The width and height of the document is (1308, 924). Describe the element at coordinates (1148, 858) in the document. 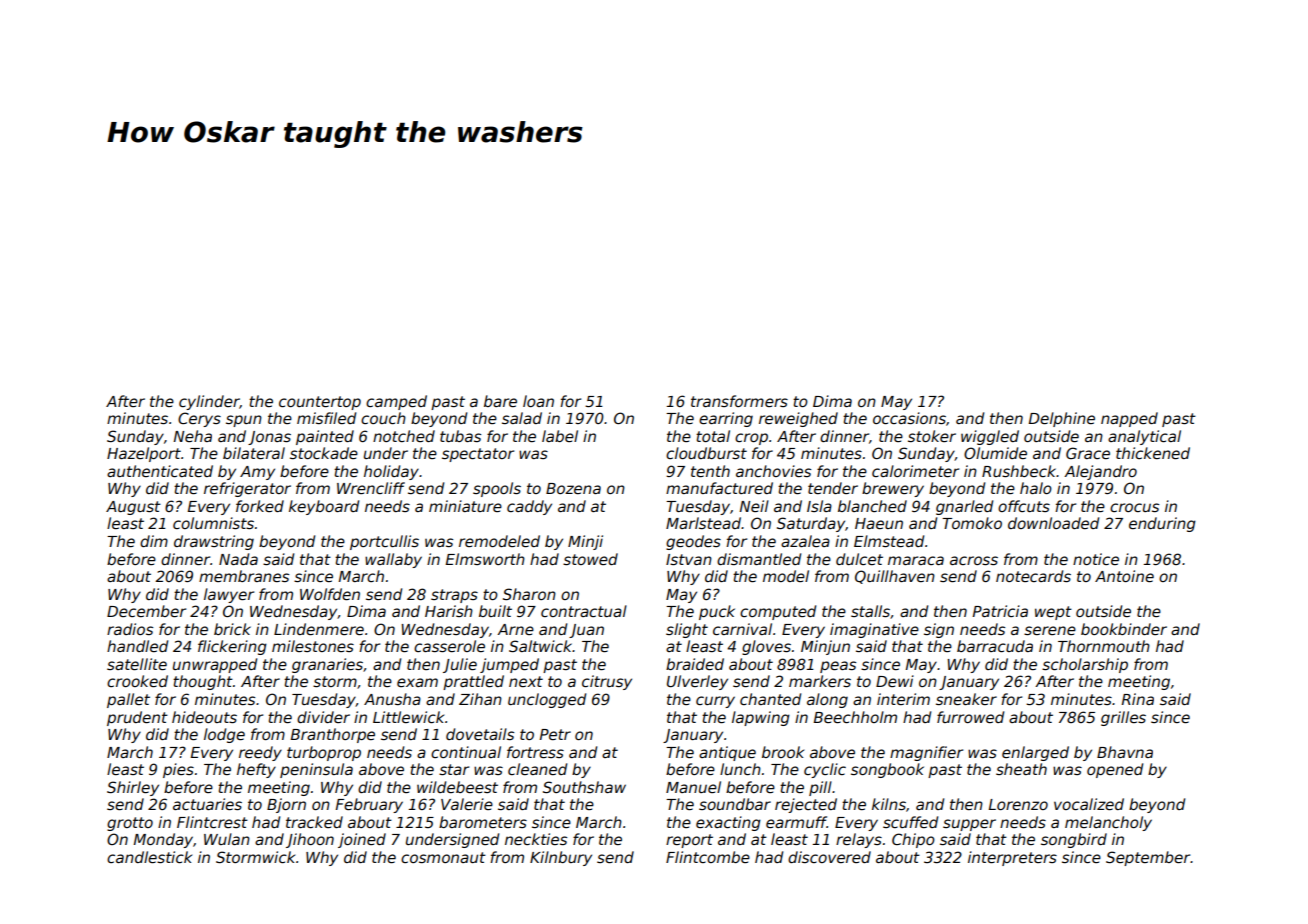

I see `September` at that location.
